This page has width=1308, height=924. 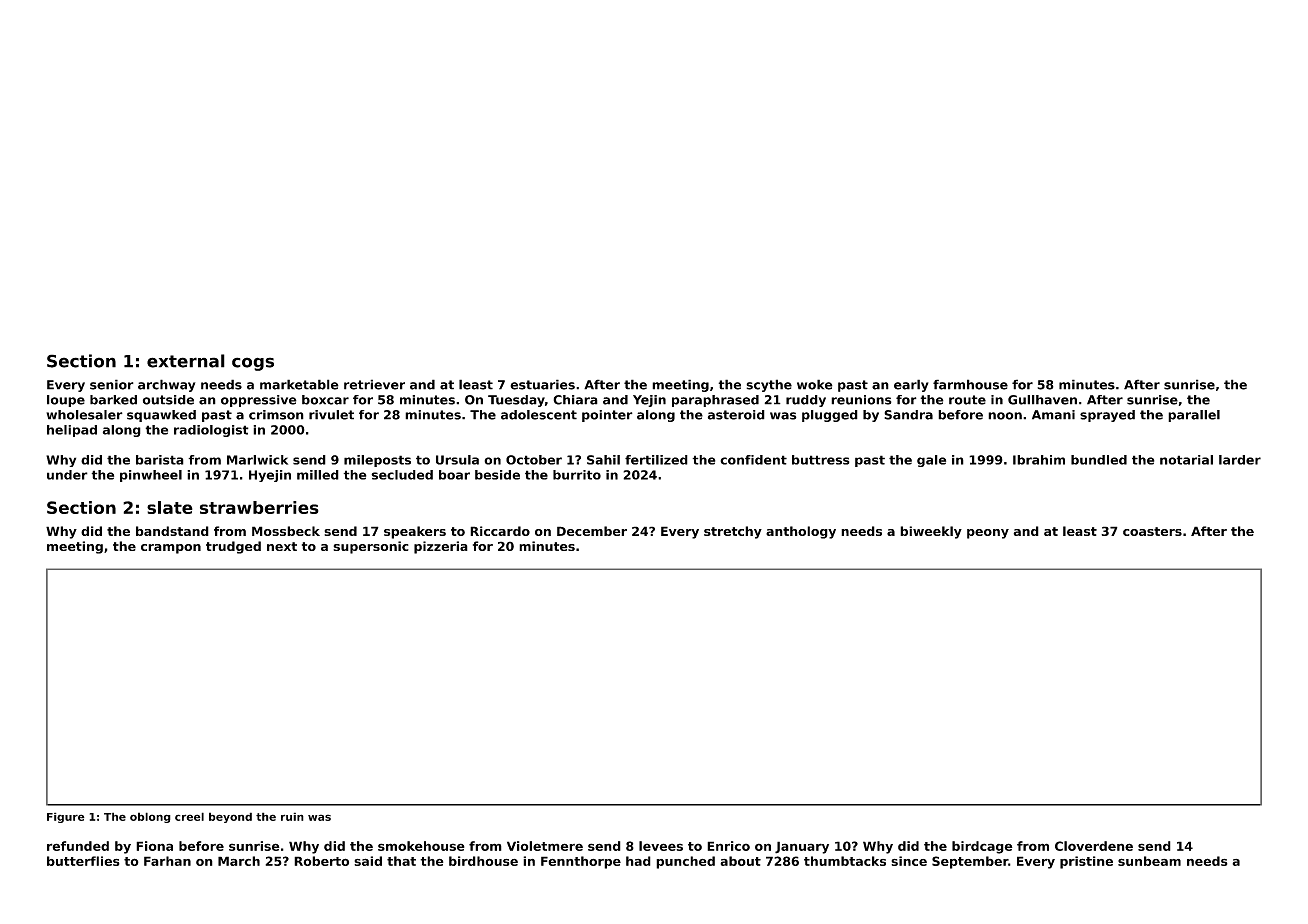 What do you see at coordinates (171, 549) in the page?
I see `crampon` at bounding box center [171, 549].
